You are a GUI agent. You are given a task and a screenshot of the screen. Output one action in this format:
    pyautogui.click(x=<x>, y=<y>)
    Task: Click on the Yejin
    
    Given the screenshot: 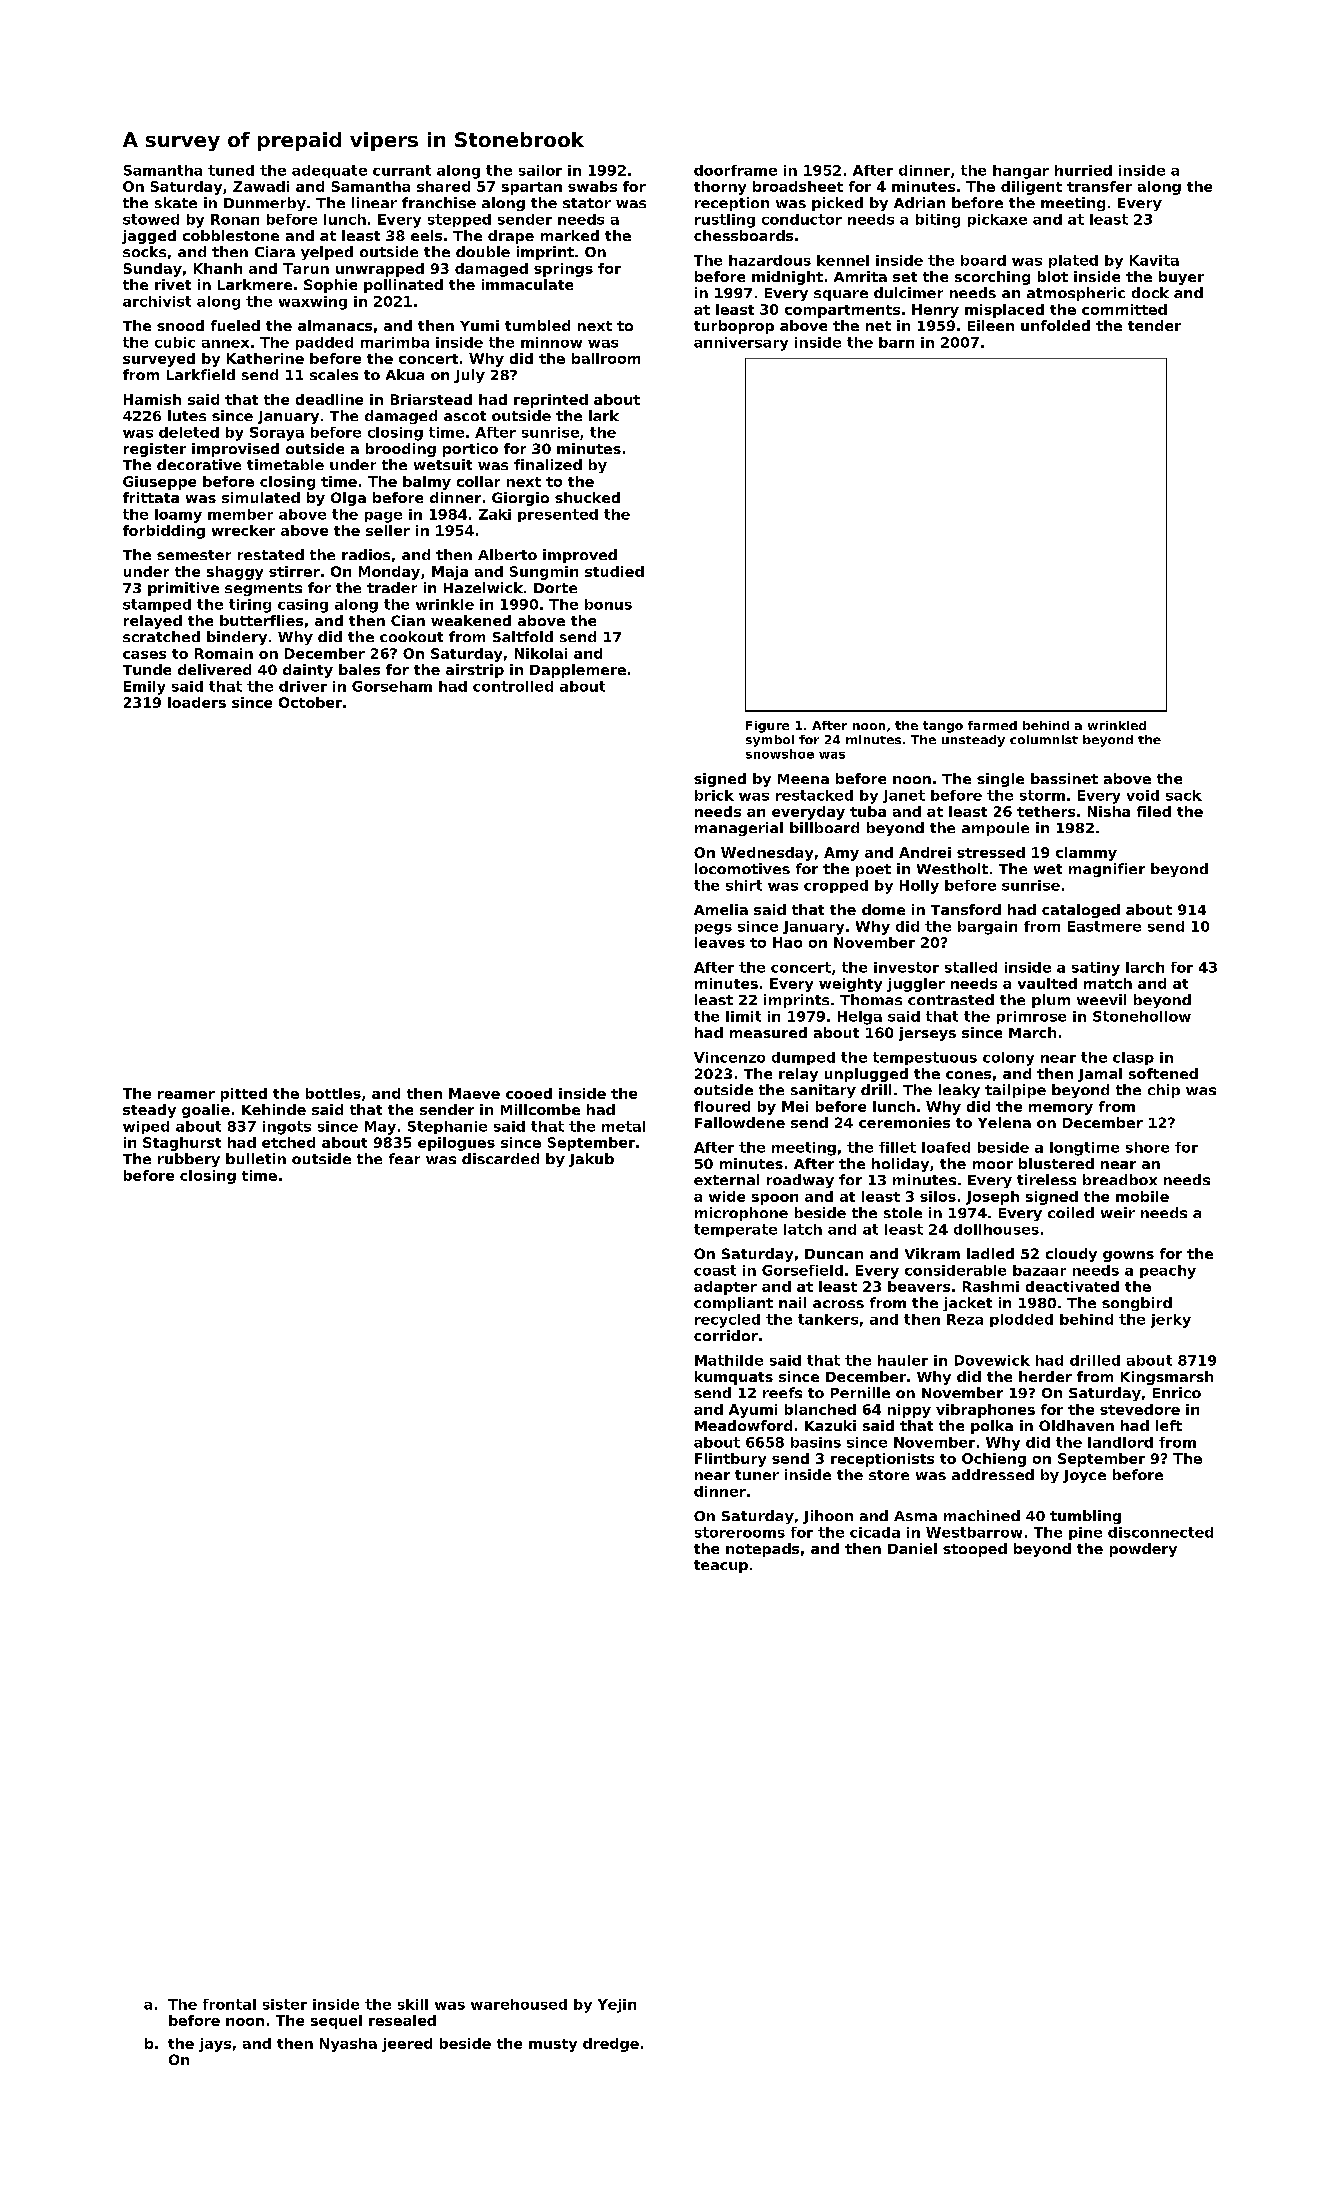 What is the action you would take?
    pyautogui.click(x=617, y=2006)
